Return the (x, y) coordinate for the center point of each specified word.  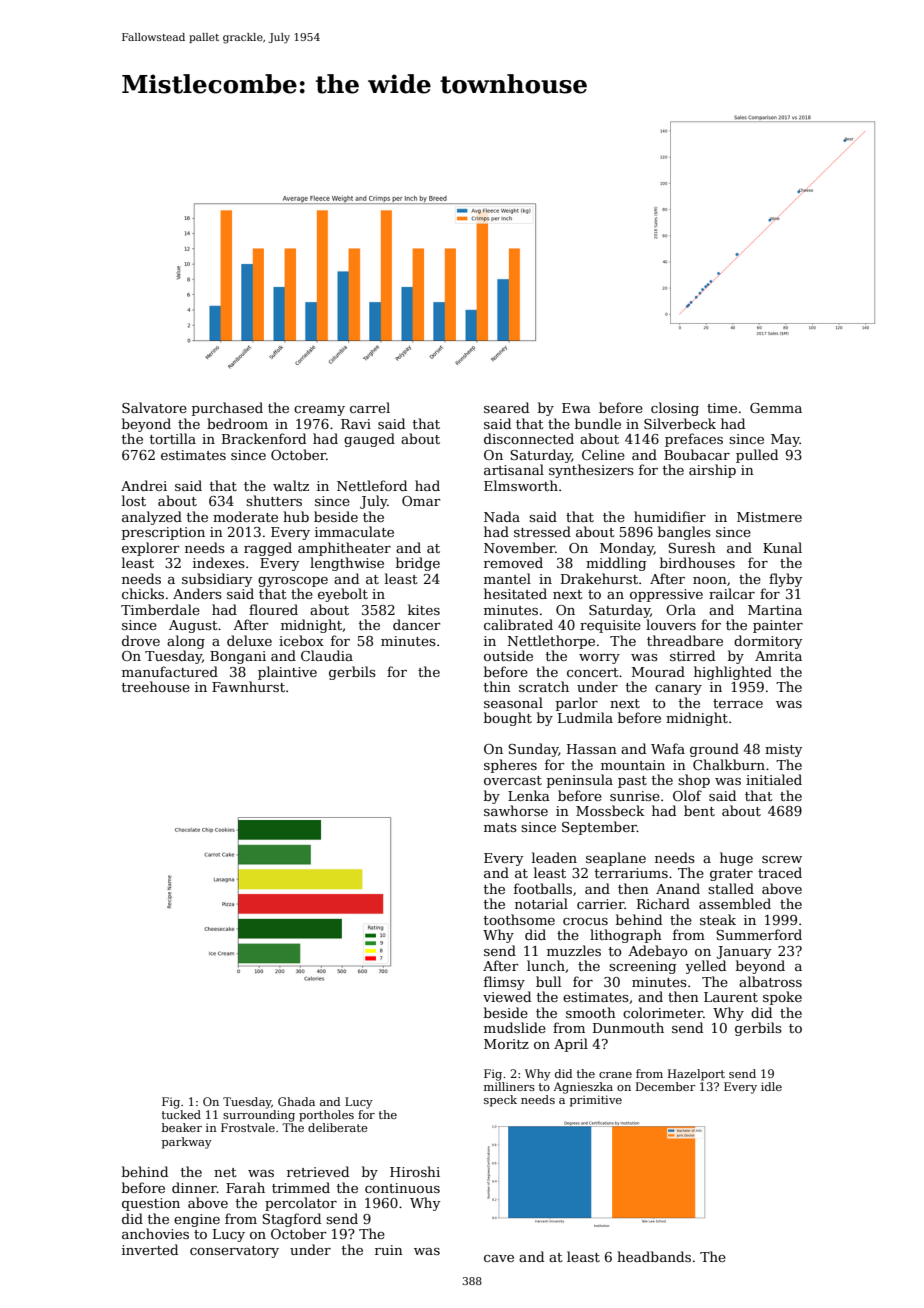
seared (506, 407)
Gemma (776, 408)
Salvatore (154, 407)
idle (771, 1086)
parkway (187, 1143)
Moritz (506, 1044)
